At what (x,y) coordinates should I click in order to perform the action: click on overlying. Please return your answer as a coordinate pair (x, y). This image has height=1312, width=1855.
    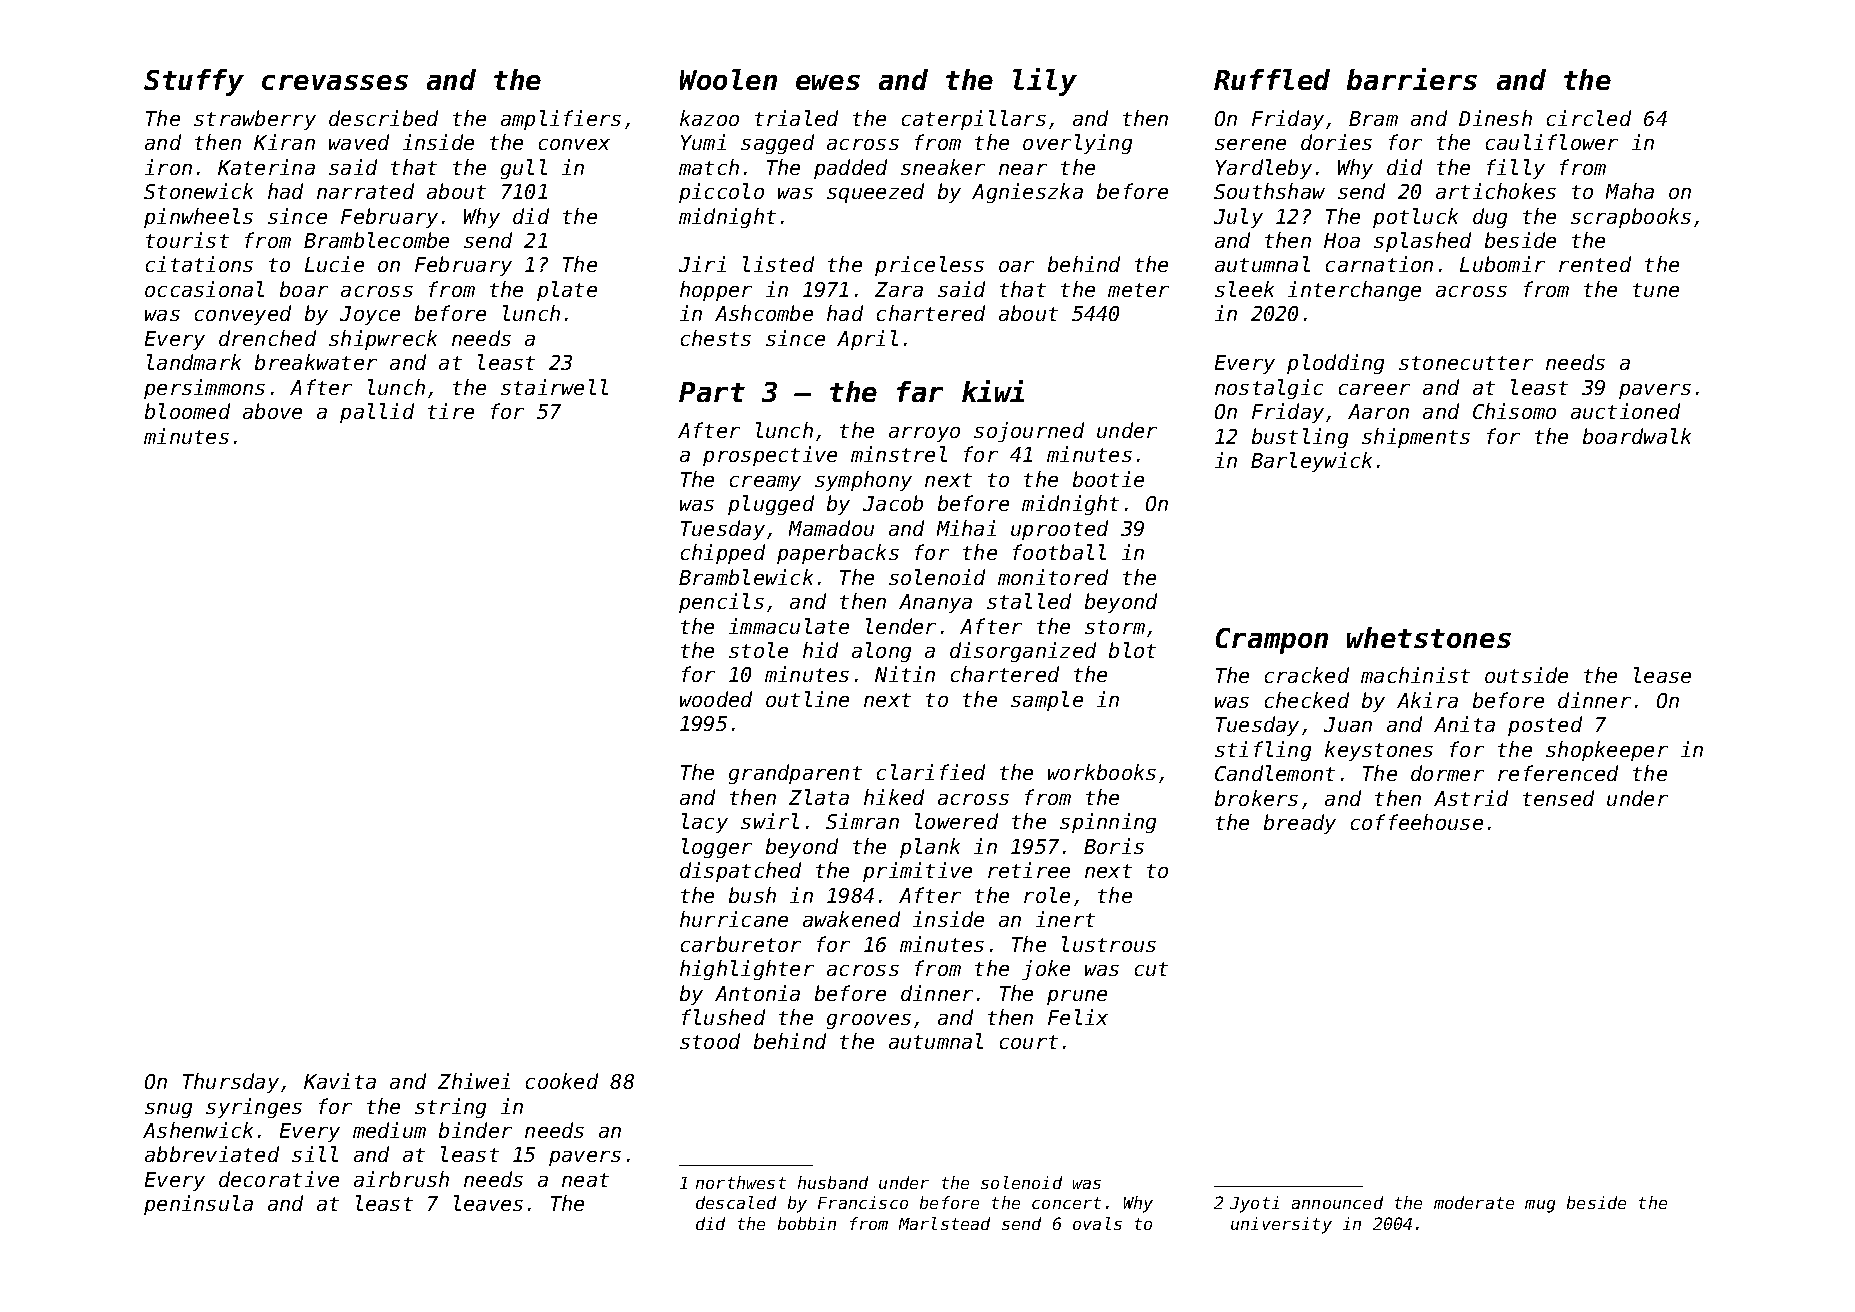
    Looking at the image, I should click on (1077, 144).
